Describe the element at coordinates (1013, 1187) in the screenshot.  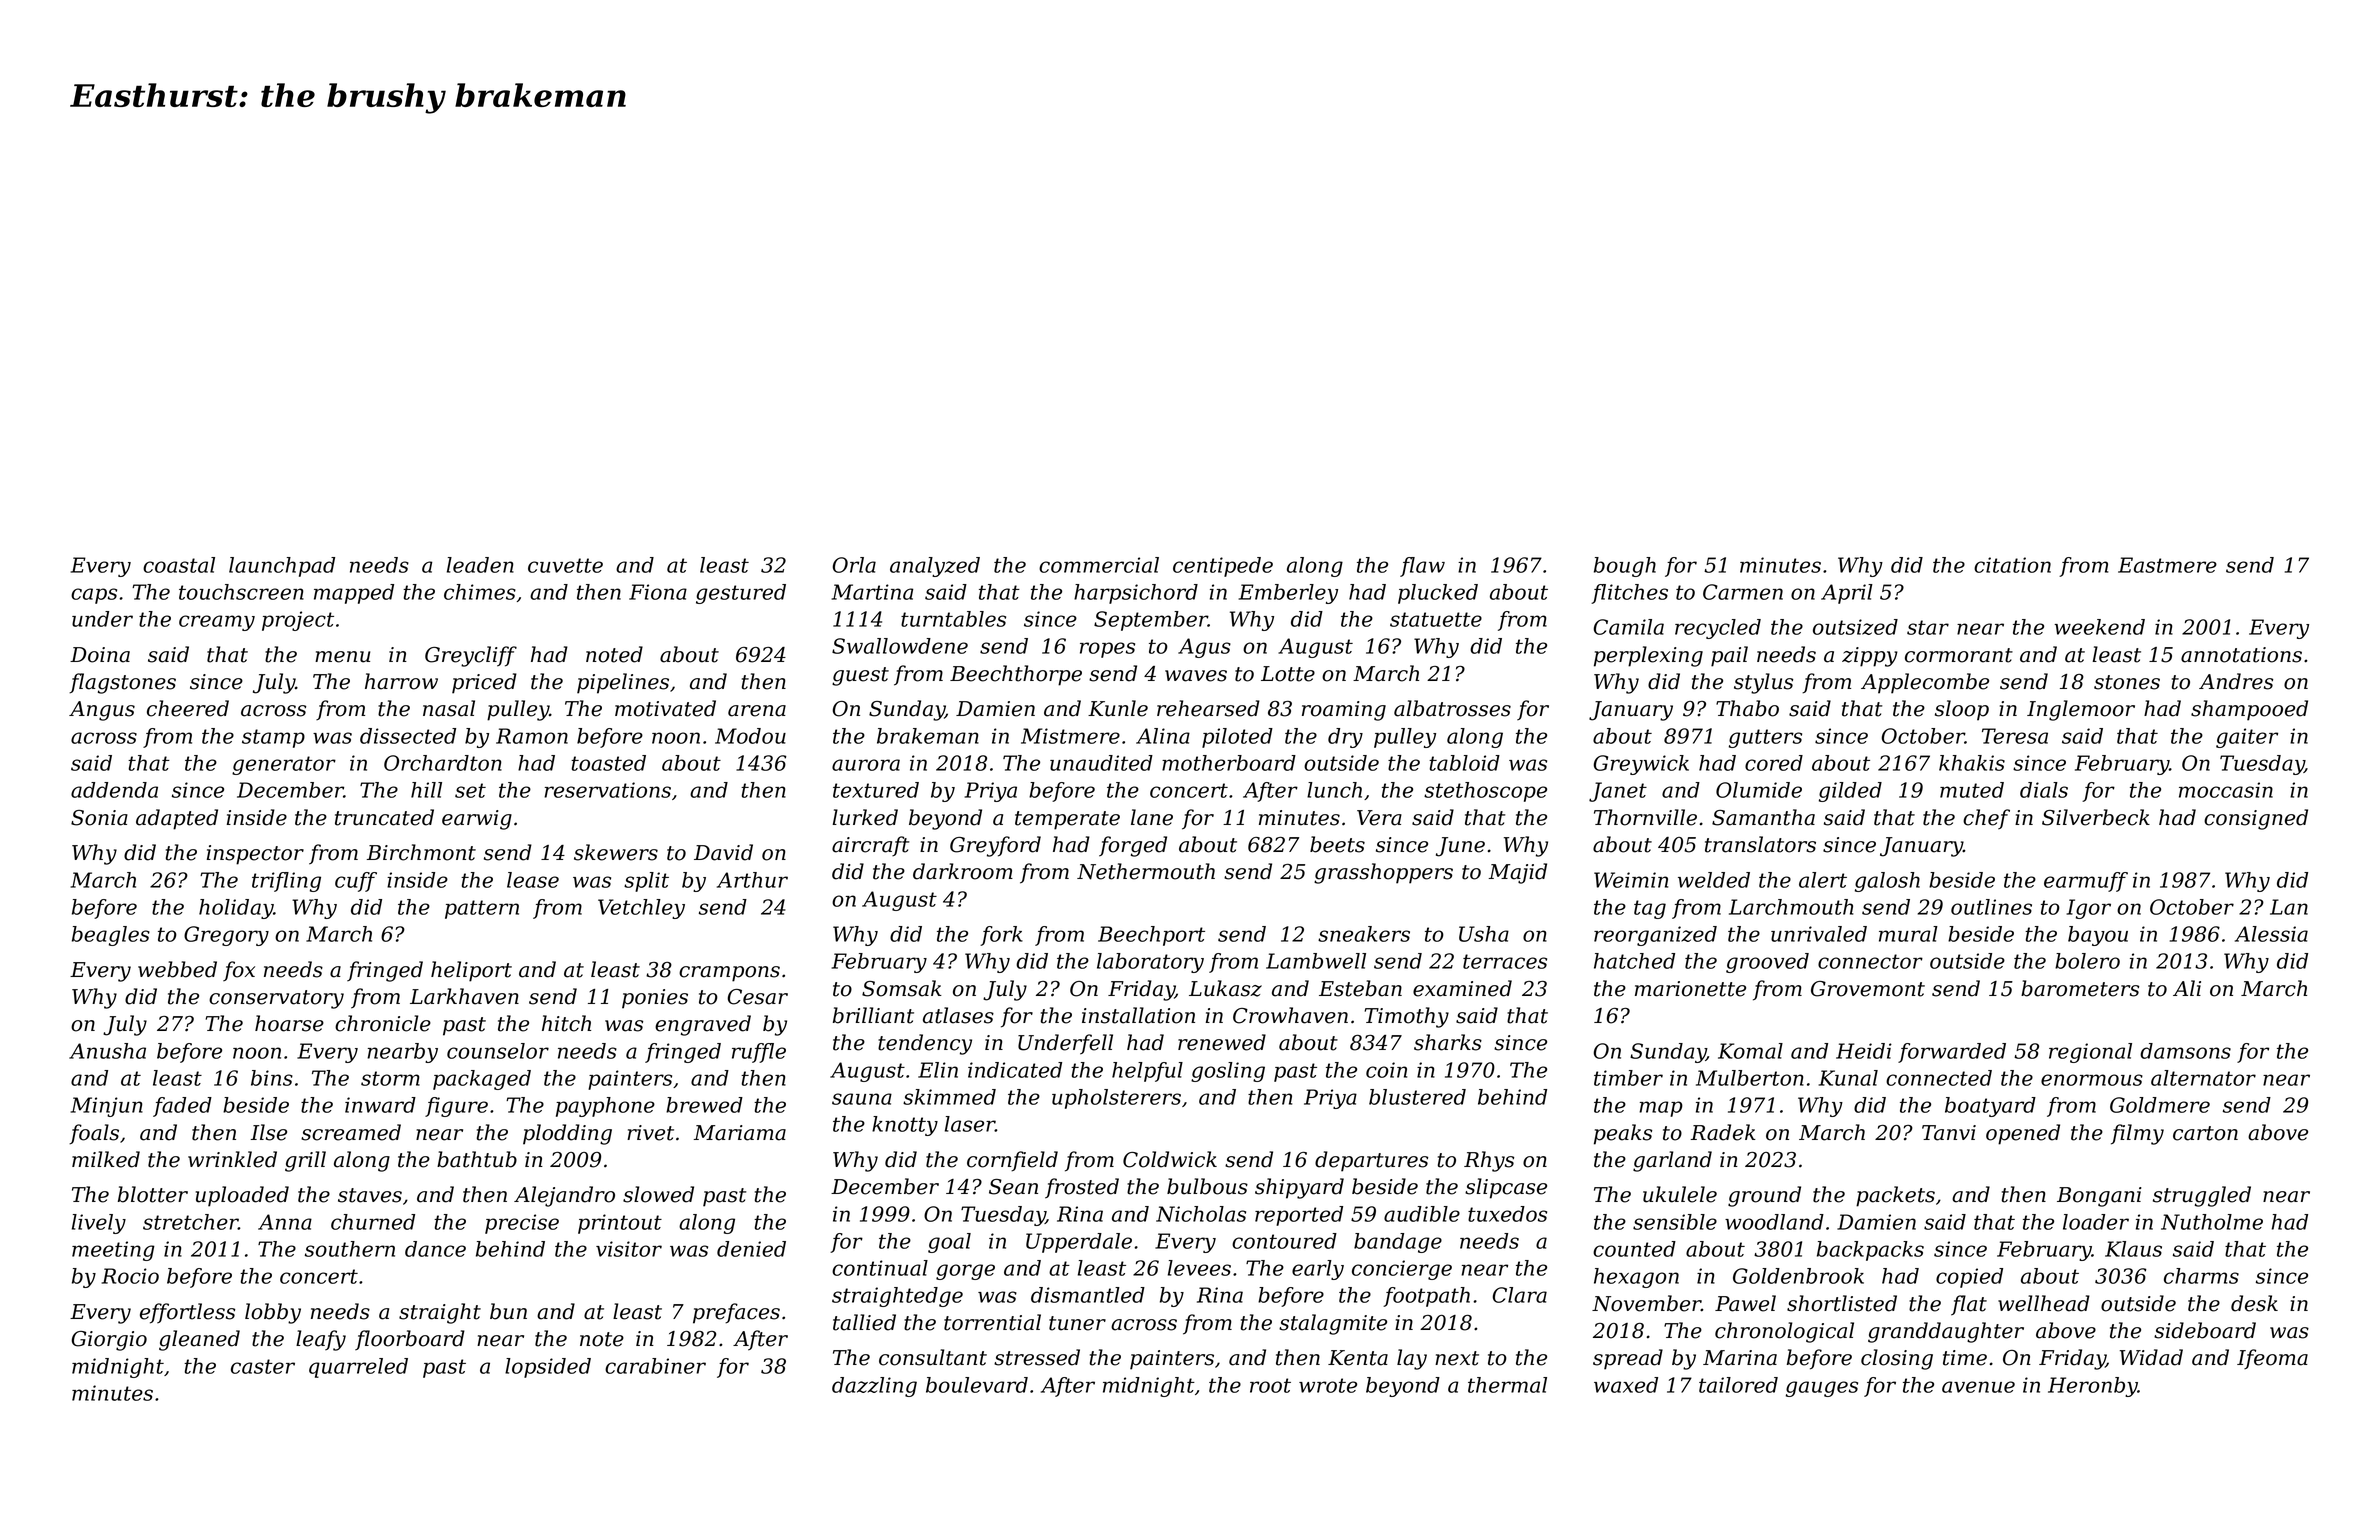
I see `Sean` at that location.
